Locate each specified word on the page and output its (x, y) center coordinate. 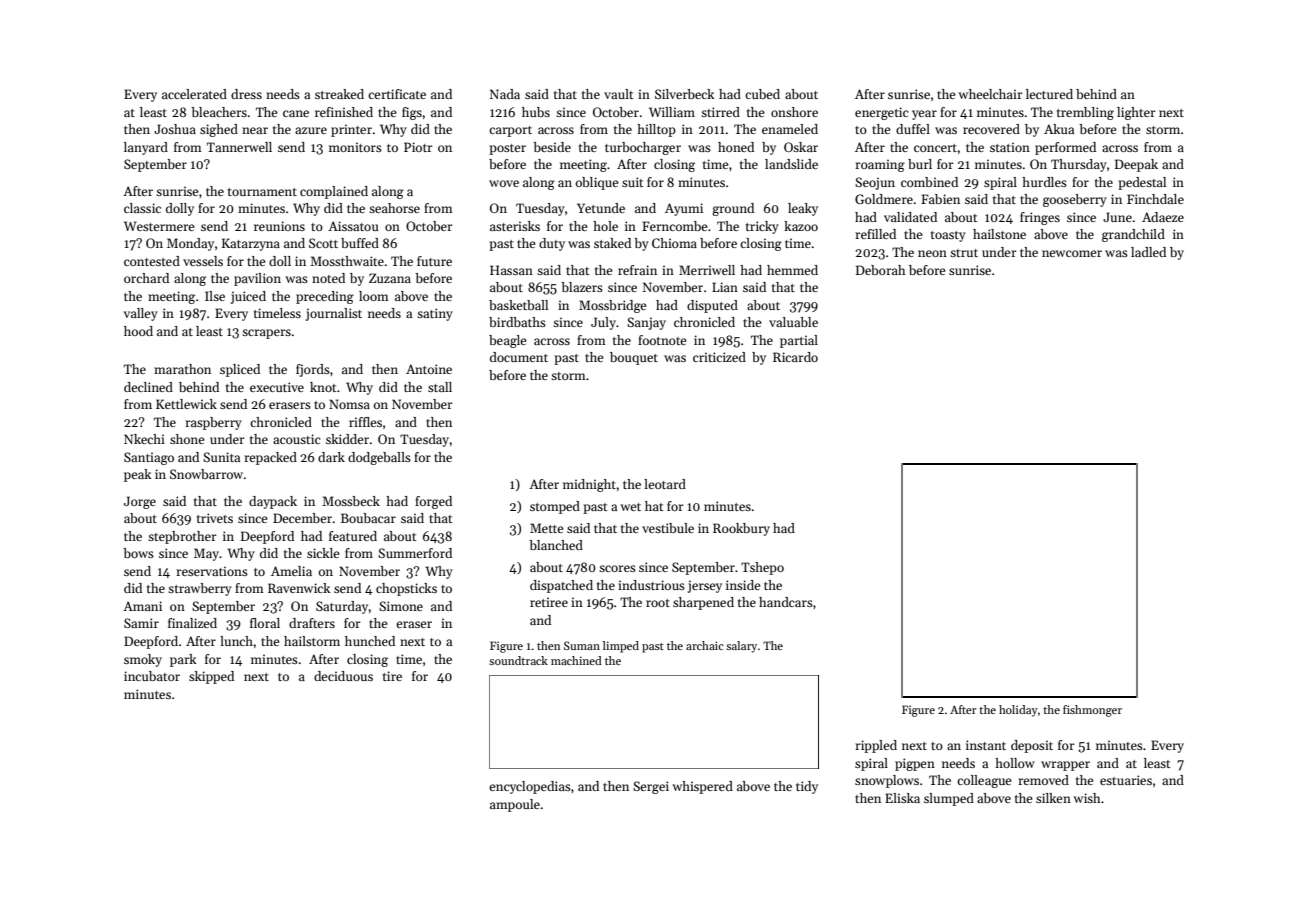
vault (618, 94)
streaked (339, 94)
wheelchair (990, 94)
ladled (1148, 252)
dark (331, 457)
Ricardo (795, 357)
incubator (152, 676)
